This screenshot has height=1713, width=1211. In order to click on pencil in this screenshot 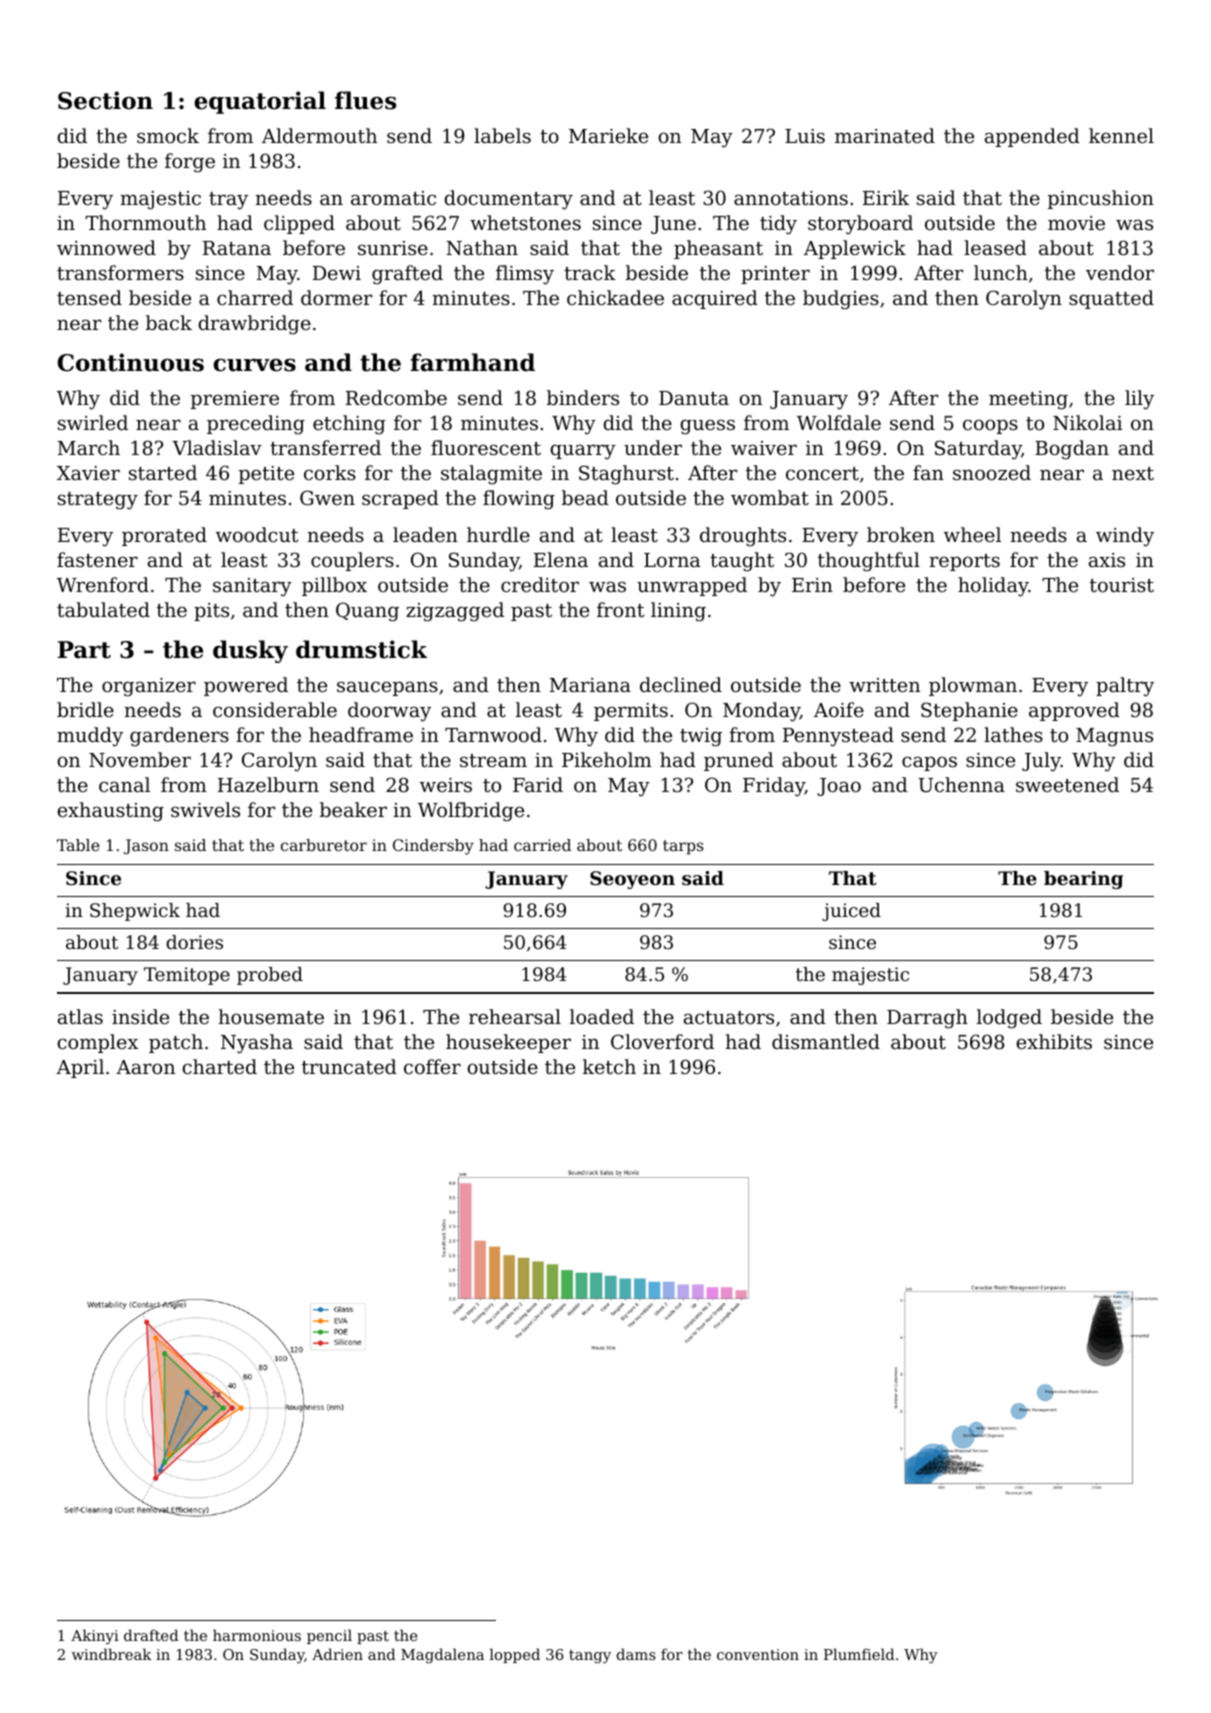, I will do `click(329, 1636)`.
